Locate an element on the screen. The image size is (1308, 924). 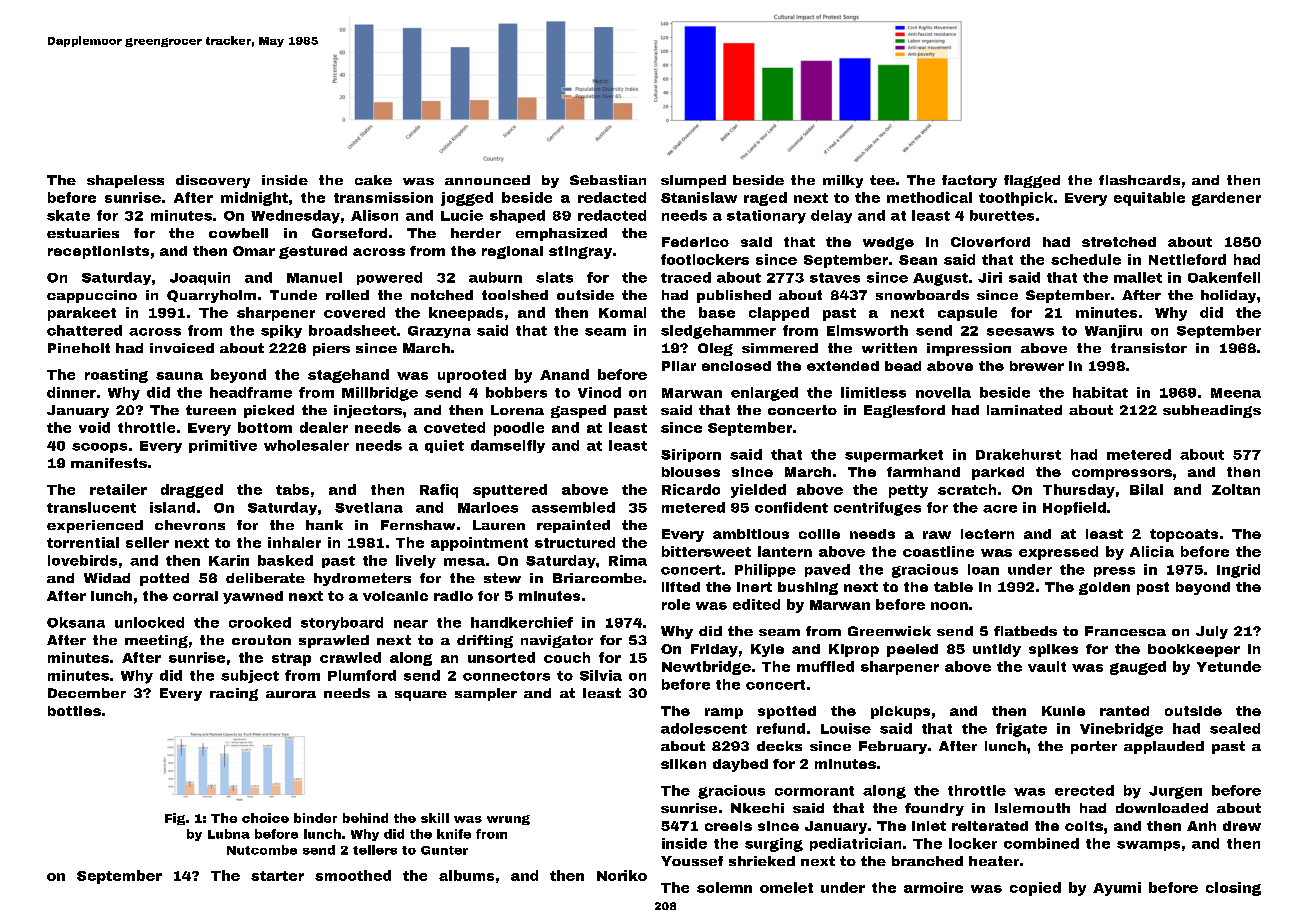
gardener is located at coordinates (1226, 199).
